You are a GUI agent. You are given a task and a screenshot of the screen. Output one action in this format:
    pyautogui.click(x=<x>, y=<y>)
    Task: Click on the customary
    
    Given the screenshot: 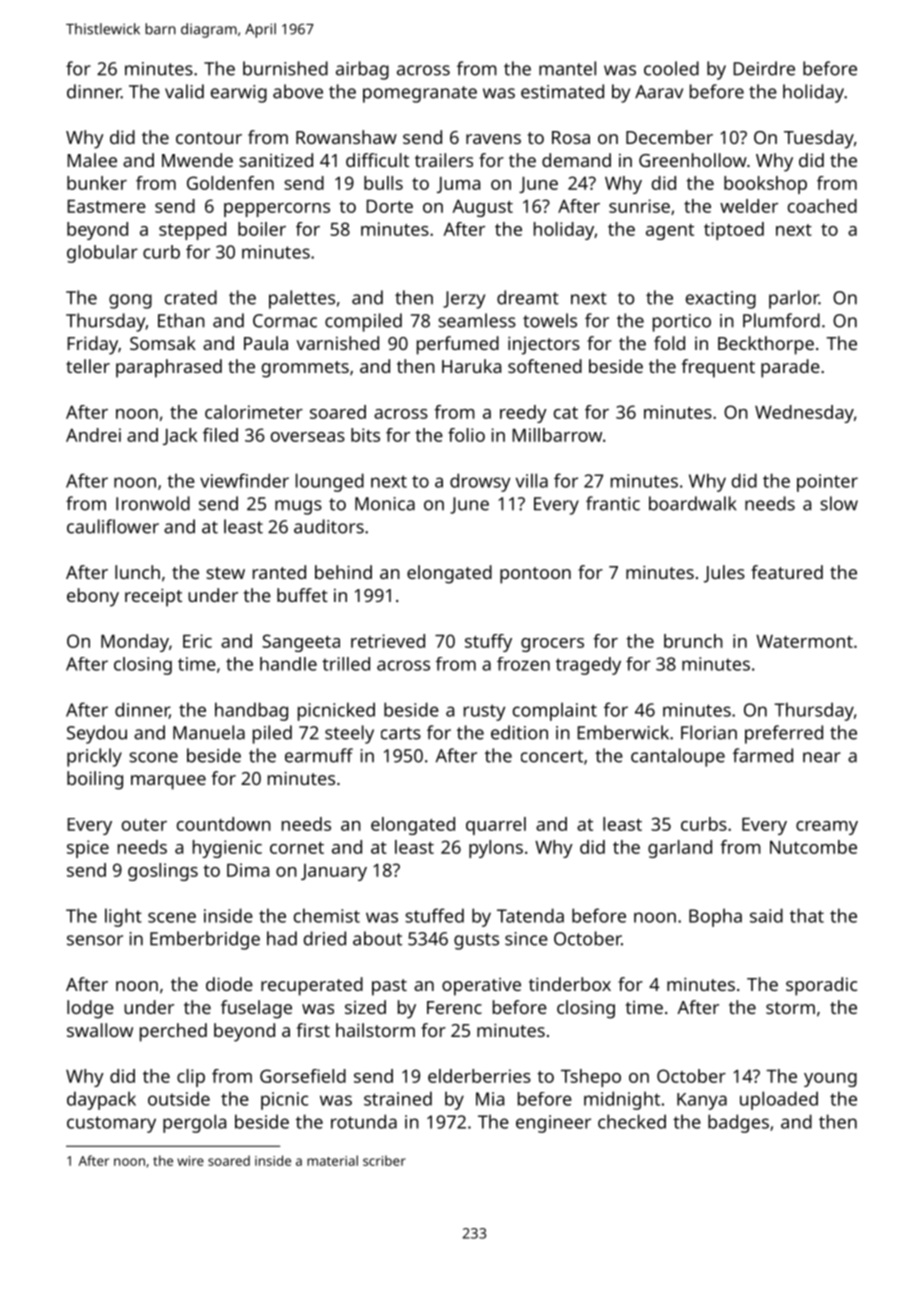 What is the action you would take?
    pyautogui.click(x=111, y=1124)
